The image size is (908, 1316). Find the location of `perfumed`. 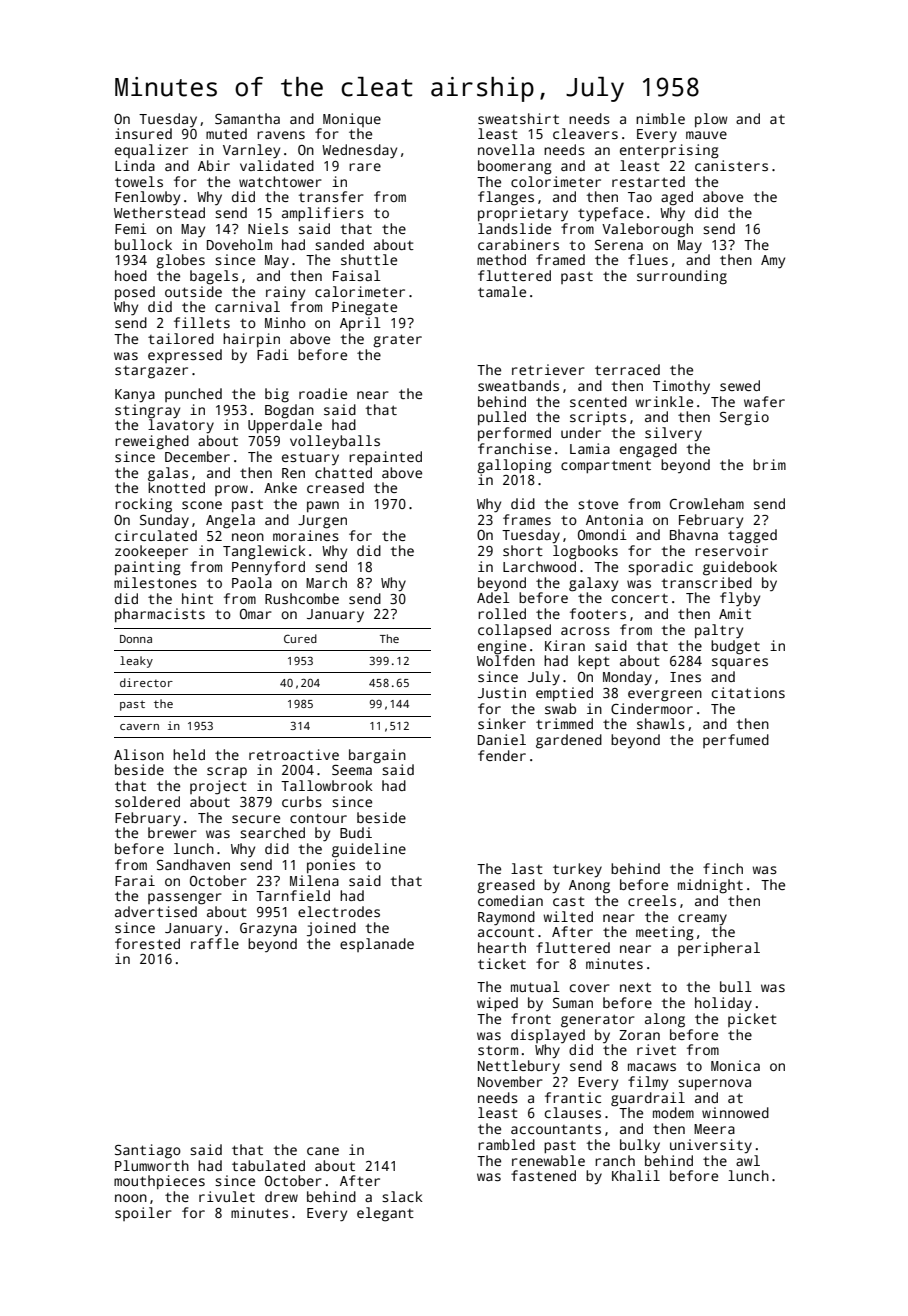

perfumed is located at coordinates (736, 741).
